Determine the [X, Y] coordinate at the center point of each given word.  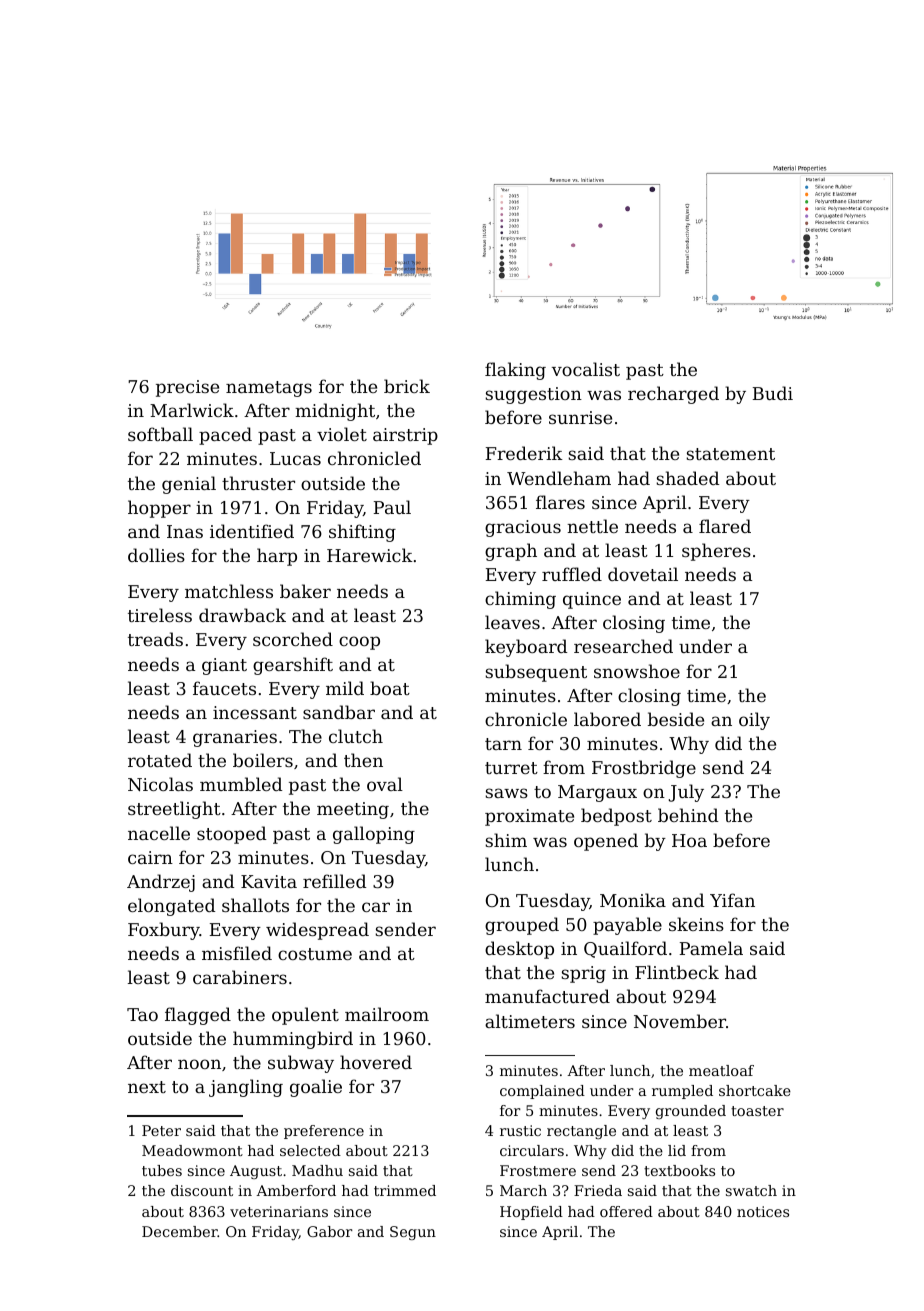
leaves [512, 622]
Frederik [524, 453]
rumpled [682, 1092]
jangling [246, 1088]
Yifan [732, 900]
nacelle [159, 833]
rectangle [581, 1132]
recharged [673, 395]
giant [224, 666]
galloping [374, 835]
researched [623, 646]
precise [187, 388]
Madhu [317, 1170]
